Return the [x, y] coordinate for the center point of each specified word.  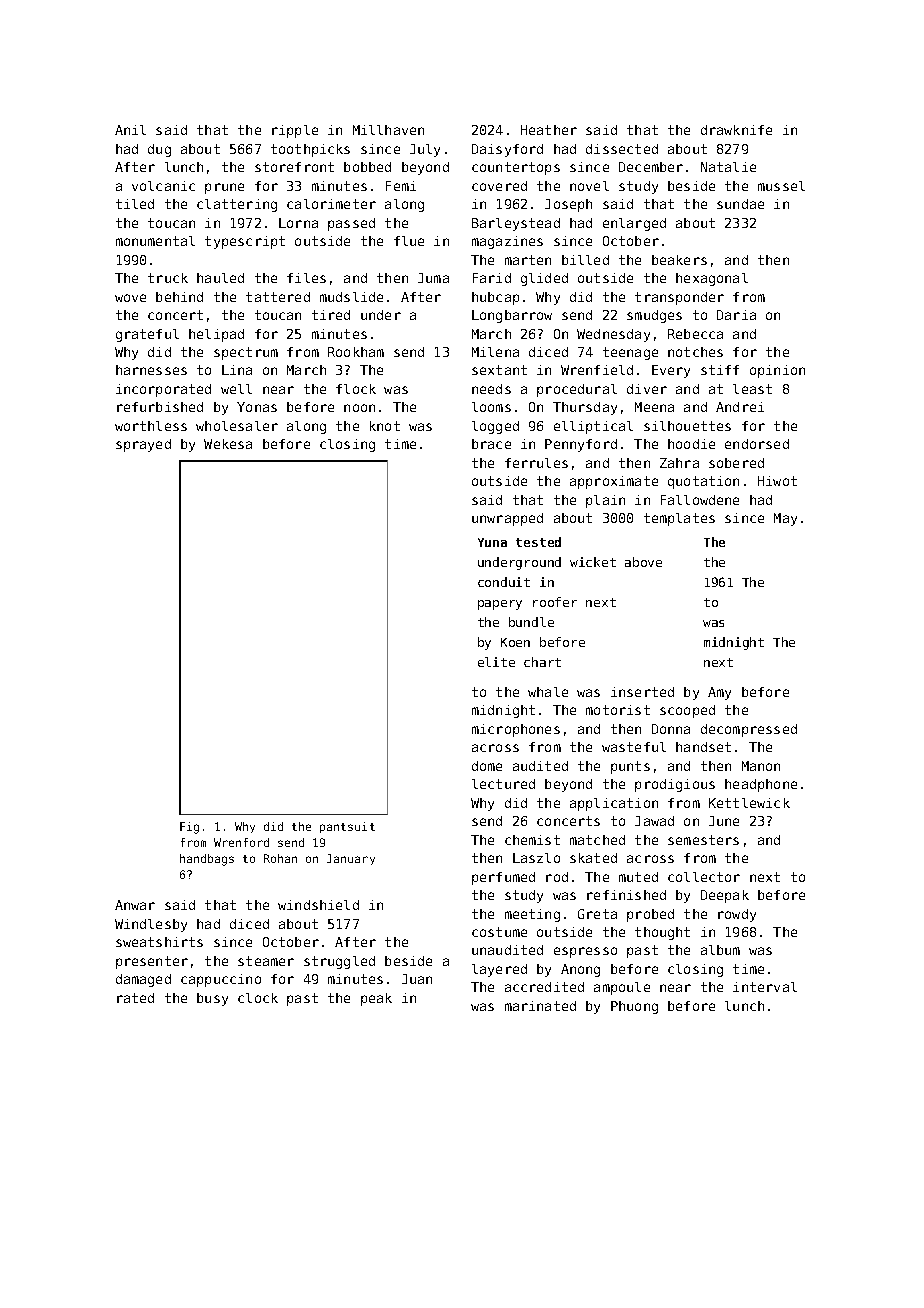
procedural [577, 390]
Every [671, 371]
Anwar [135, 905]
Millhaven [388, 130]
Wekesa [228, 444]
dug [159, 150]
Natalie [728, 167]
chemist [532, 840]
